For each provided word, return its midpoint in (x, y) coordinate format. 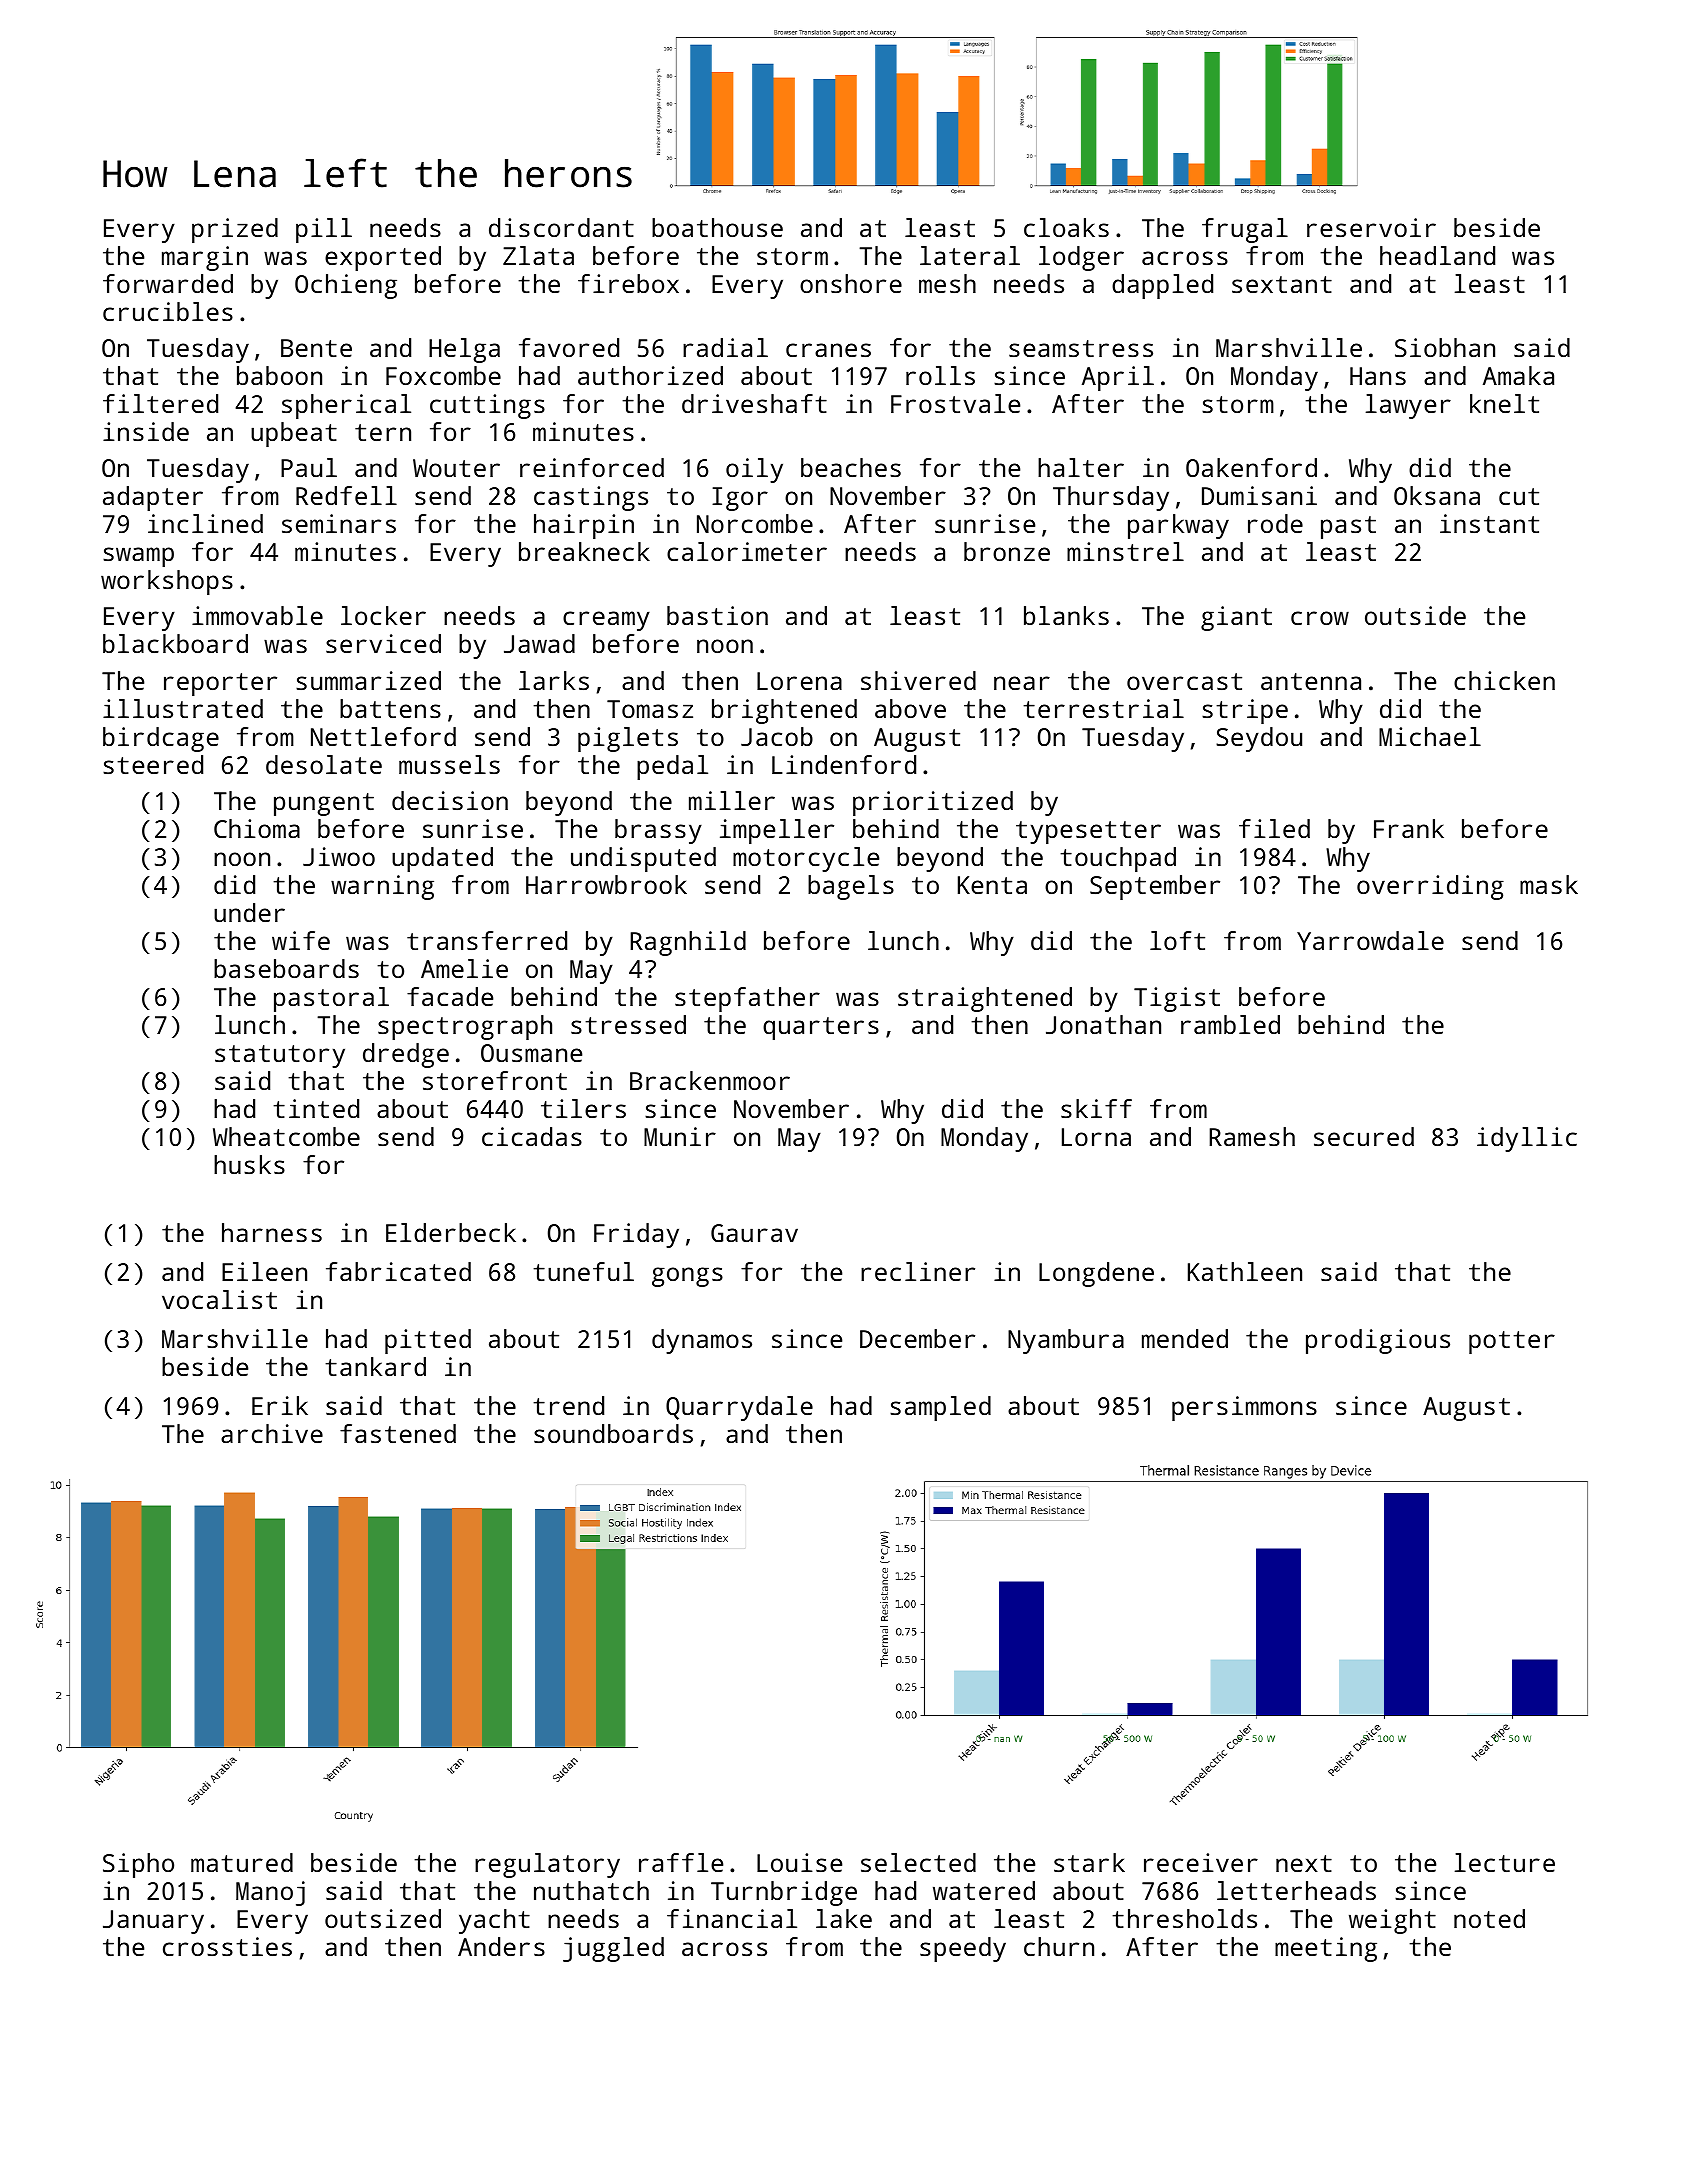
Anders (501, 1946)
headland (1437, 255)
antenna (1311, 681)
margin (205, 258)
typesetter (1088, 832)
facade (450, 996)
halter (1081, 467)
